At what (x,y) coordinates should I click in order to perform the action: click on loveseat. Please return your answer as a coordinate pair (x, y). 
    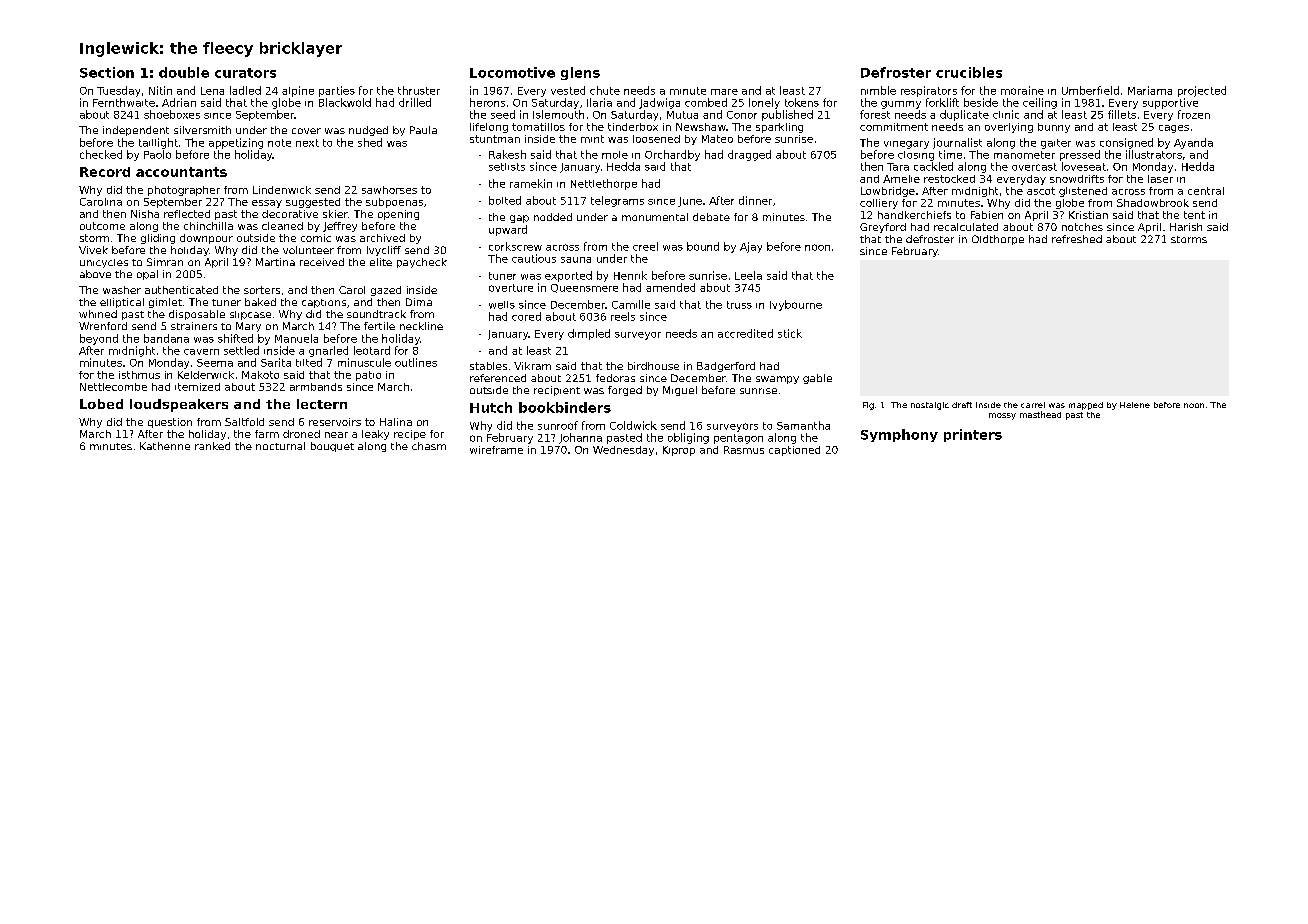
    Looking at the image, I should click on (1084, 166).
